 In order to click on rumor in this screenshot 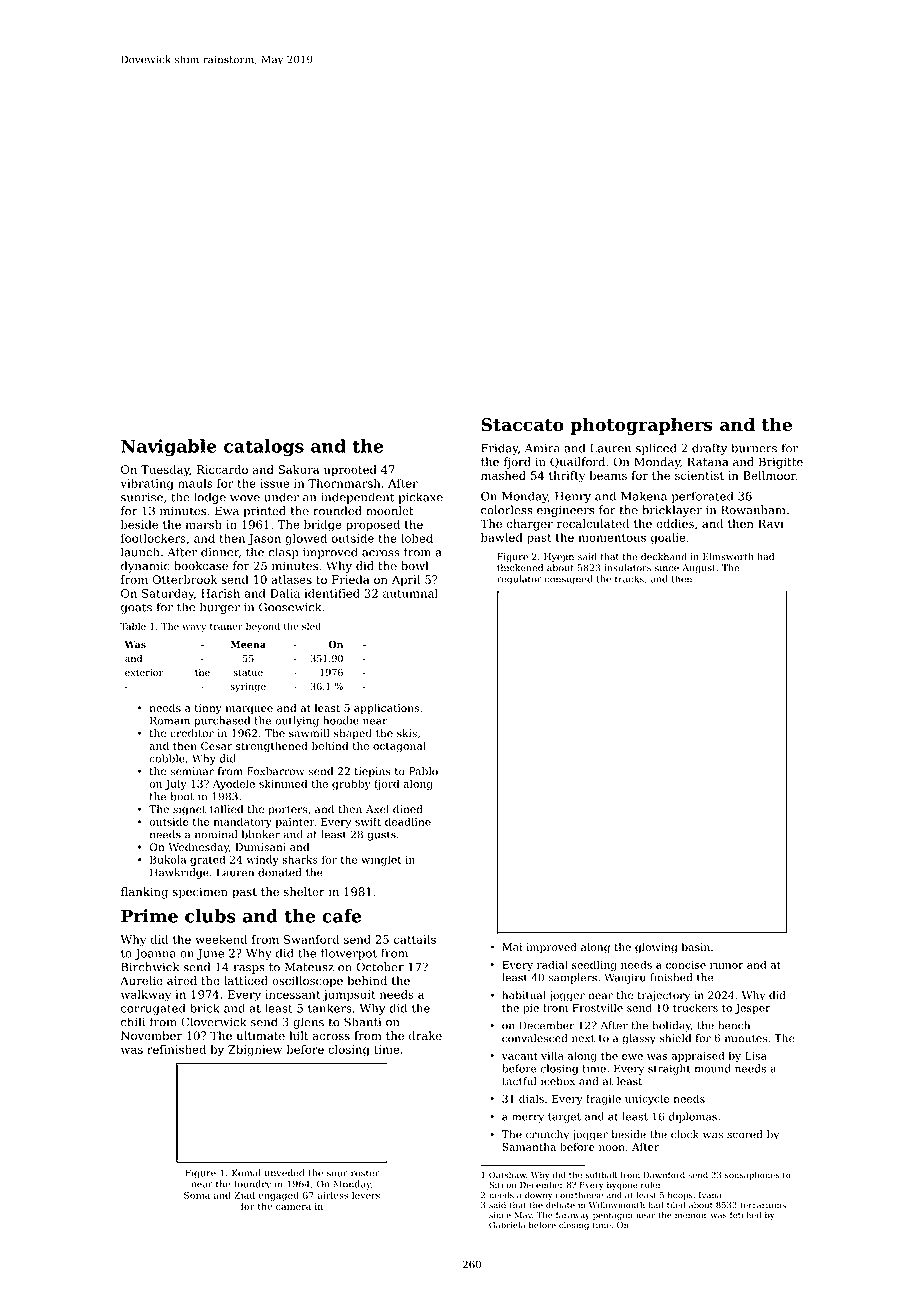, I will do `click(727, 966)`.
